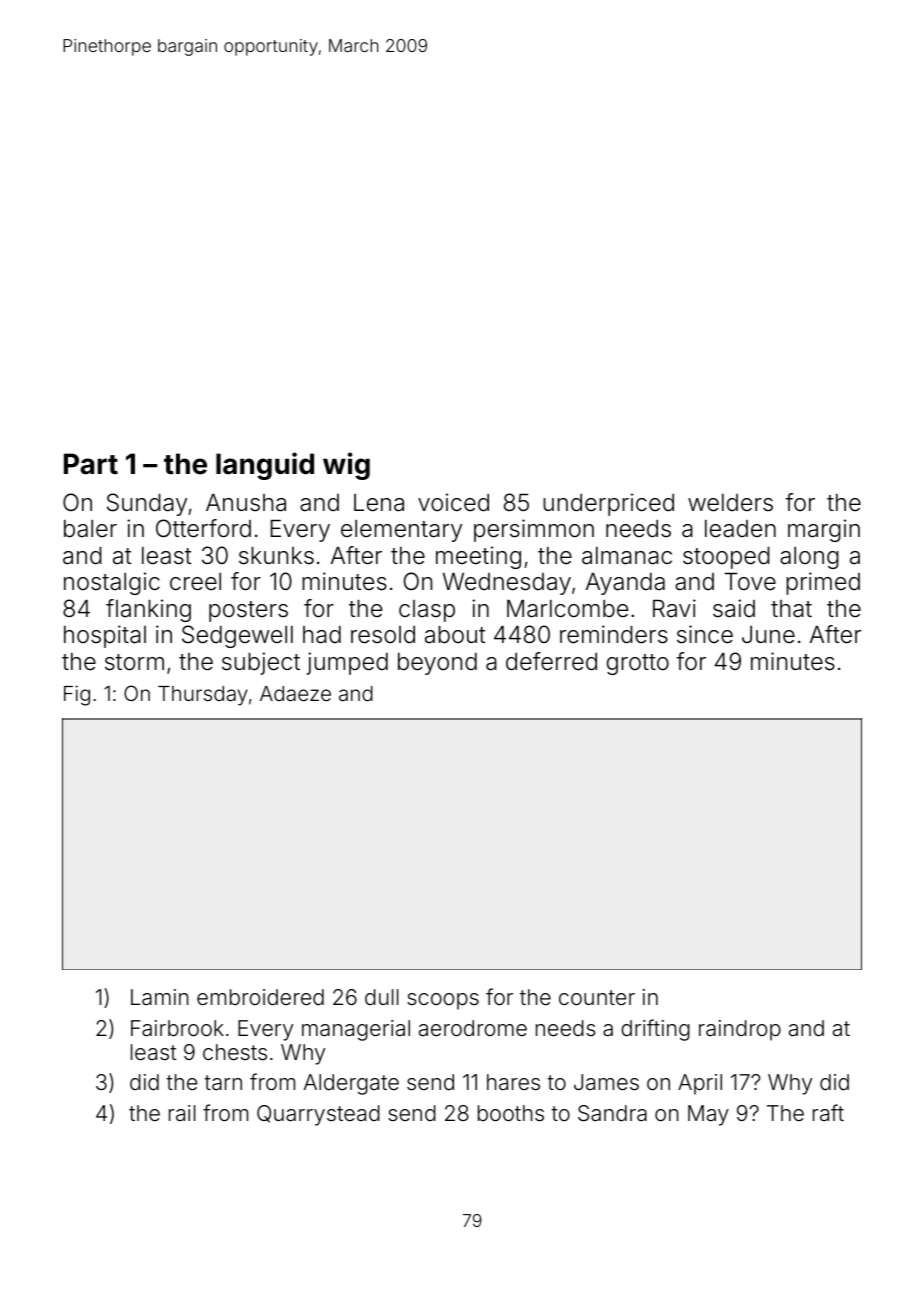 The width and height of the page is (924, 1311). Describe the element at coordinates (768, 635) in the page. I see `June` at that location.
